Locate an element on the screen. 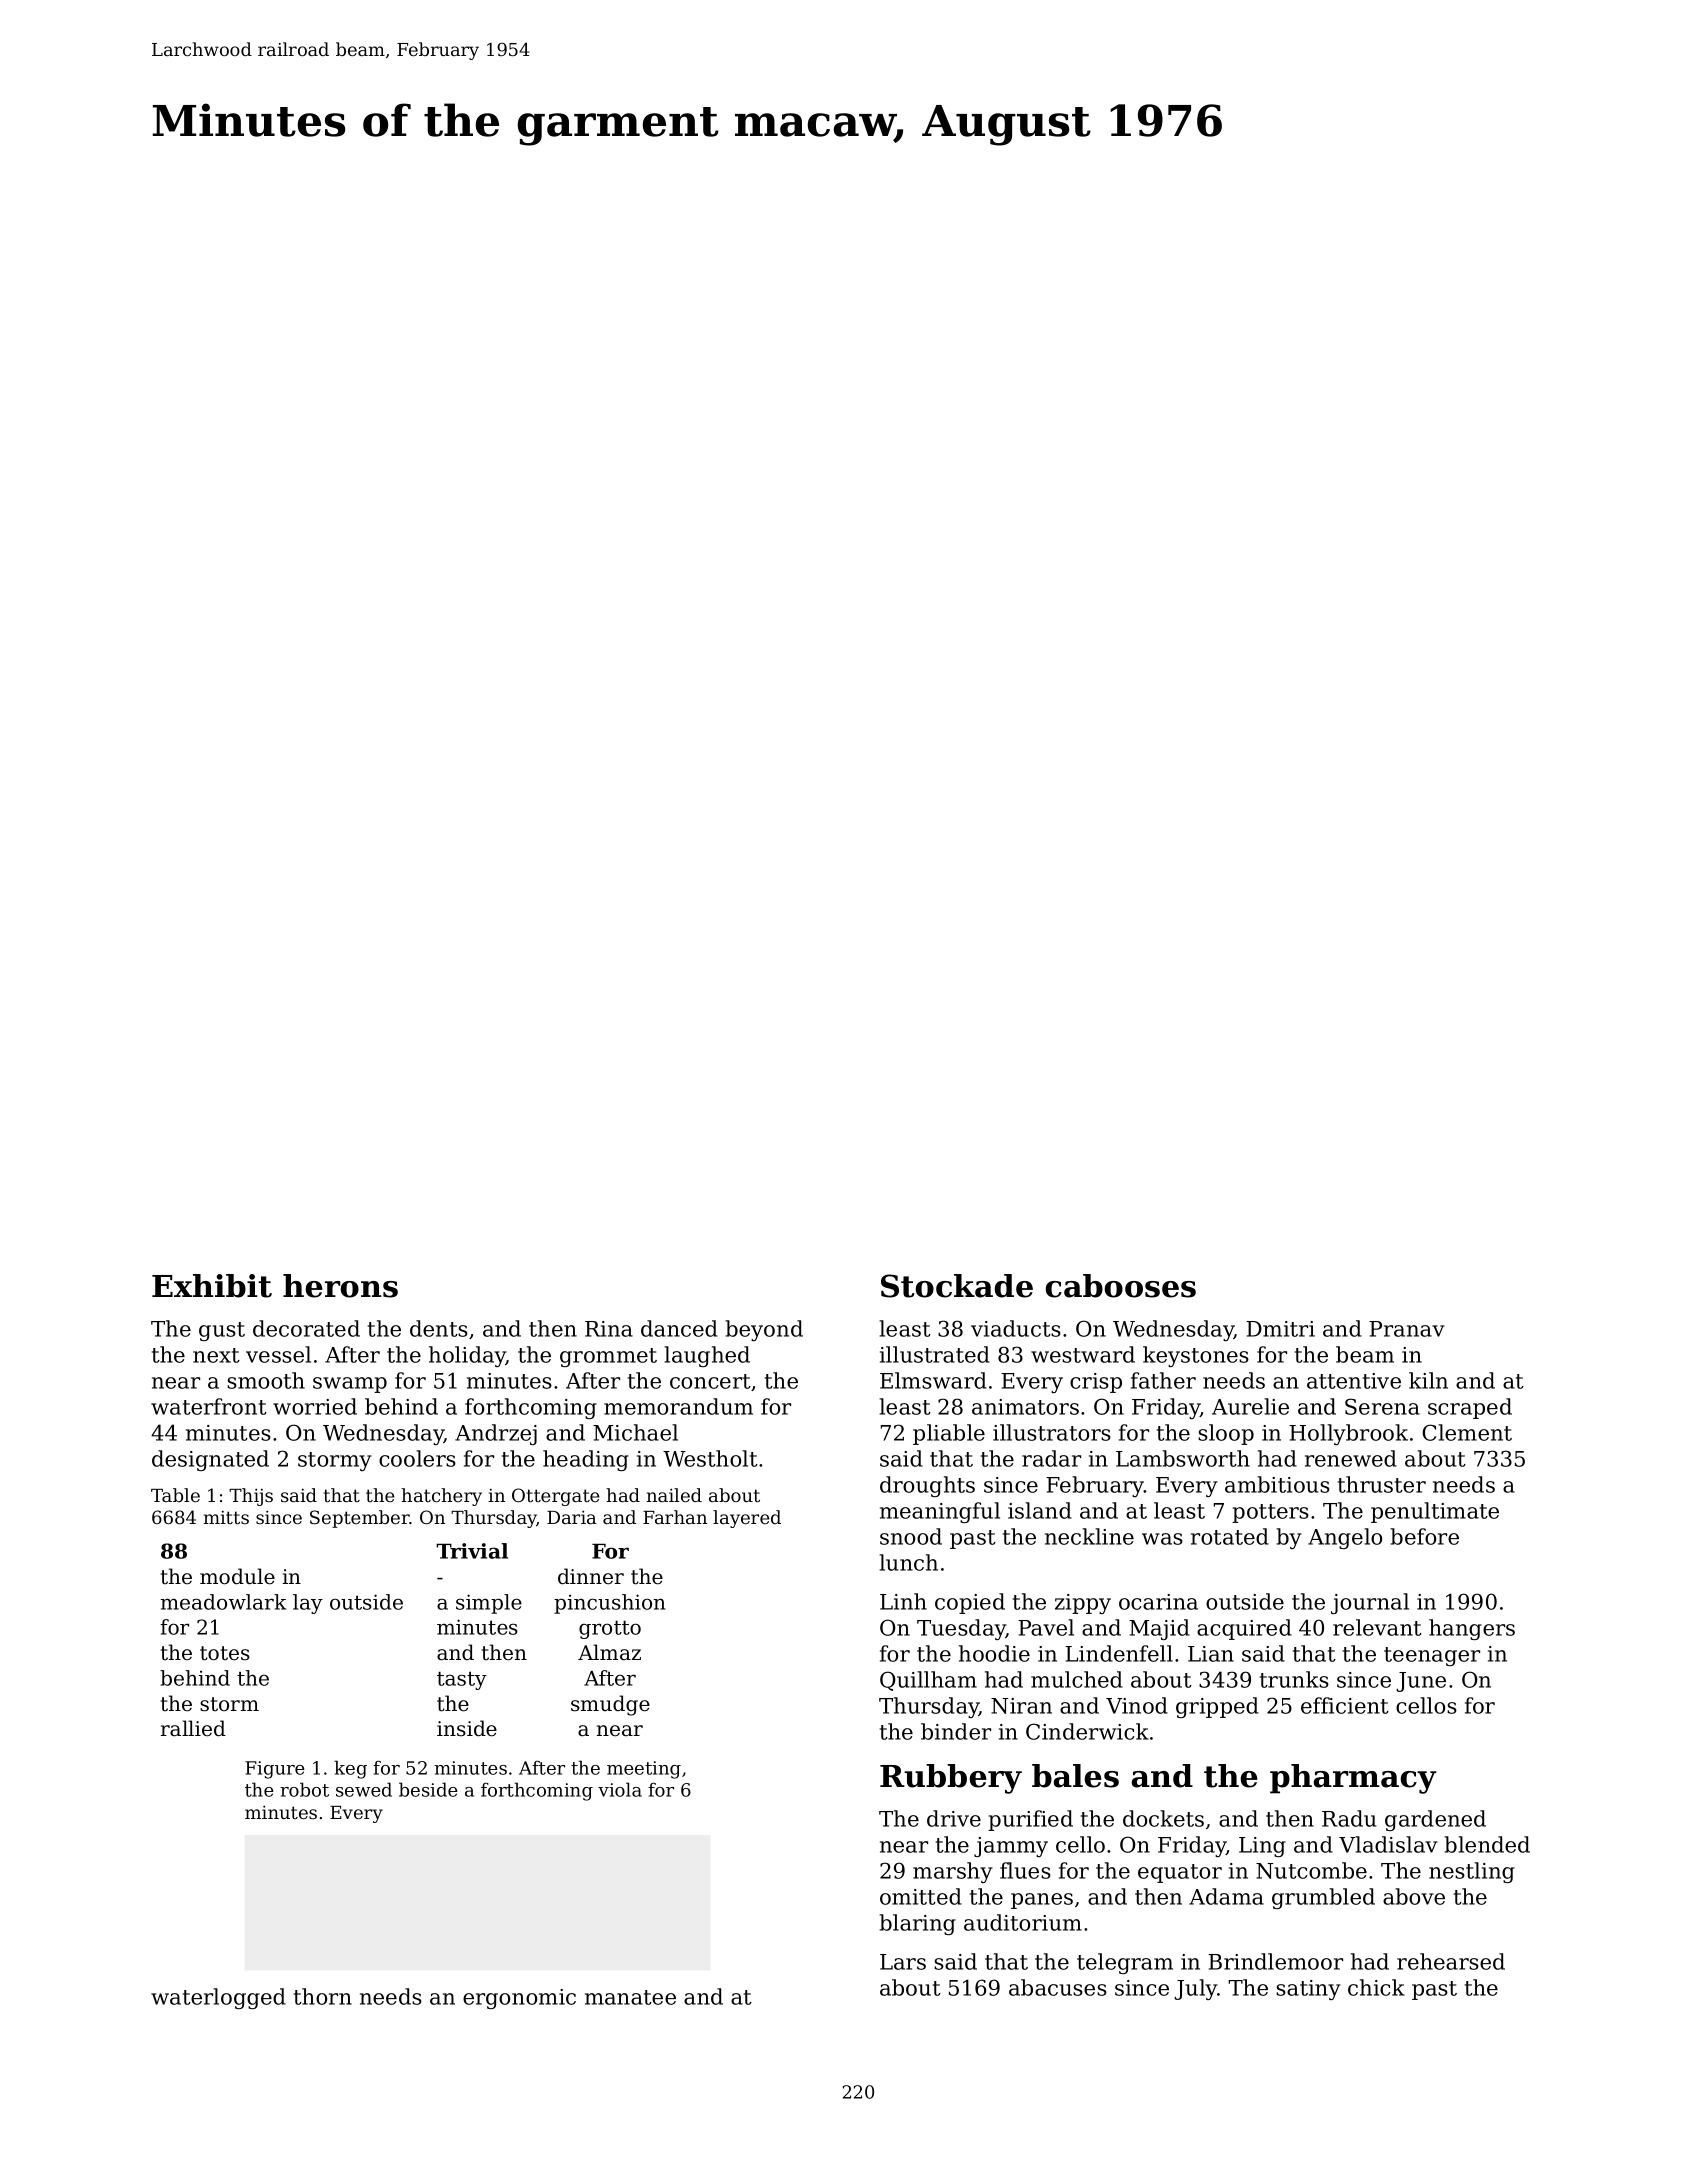  designated is located at coordinates (210, 1460).
